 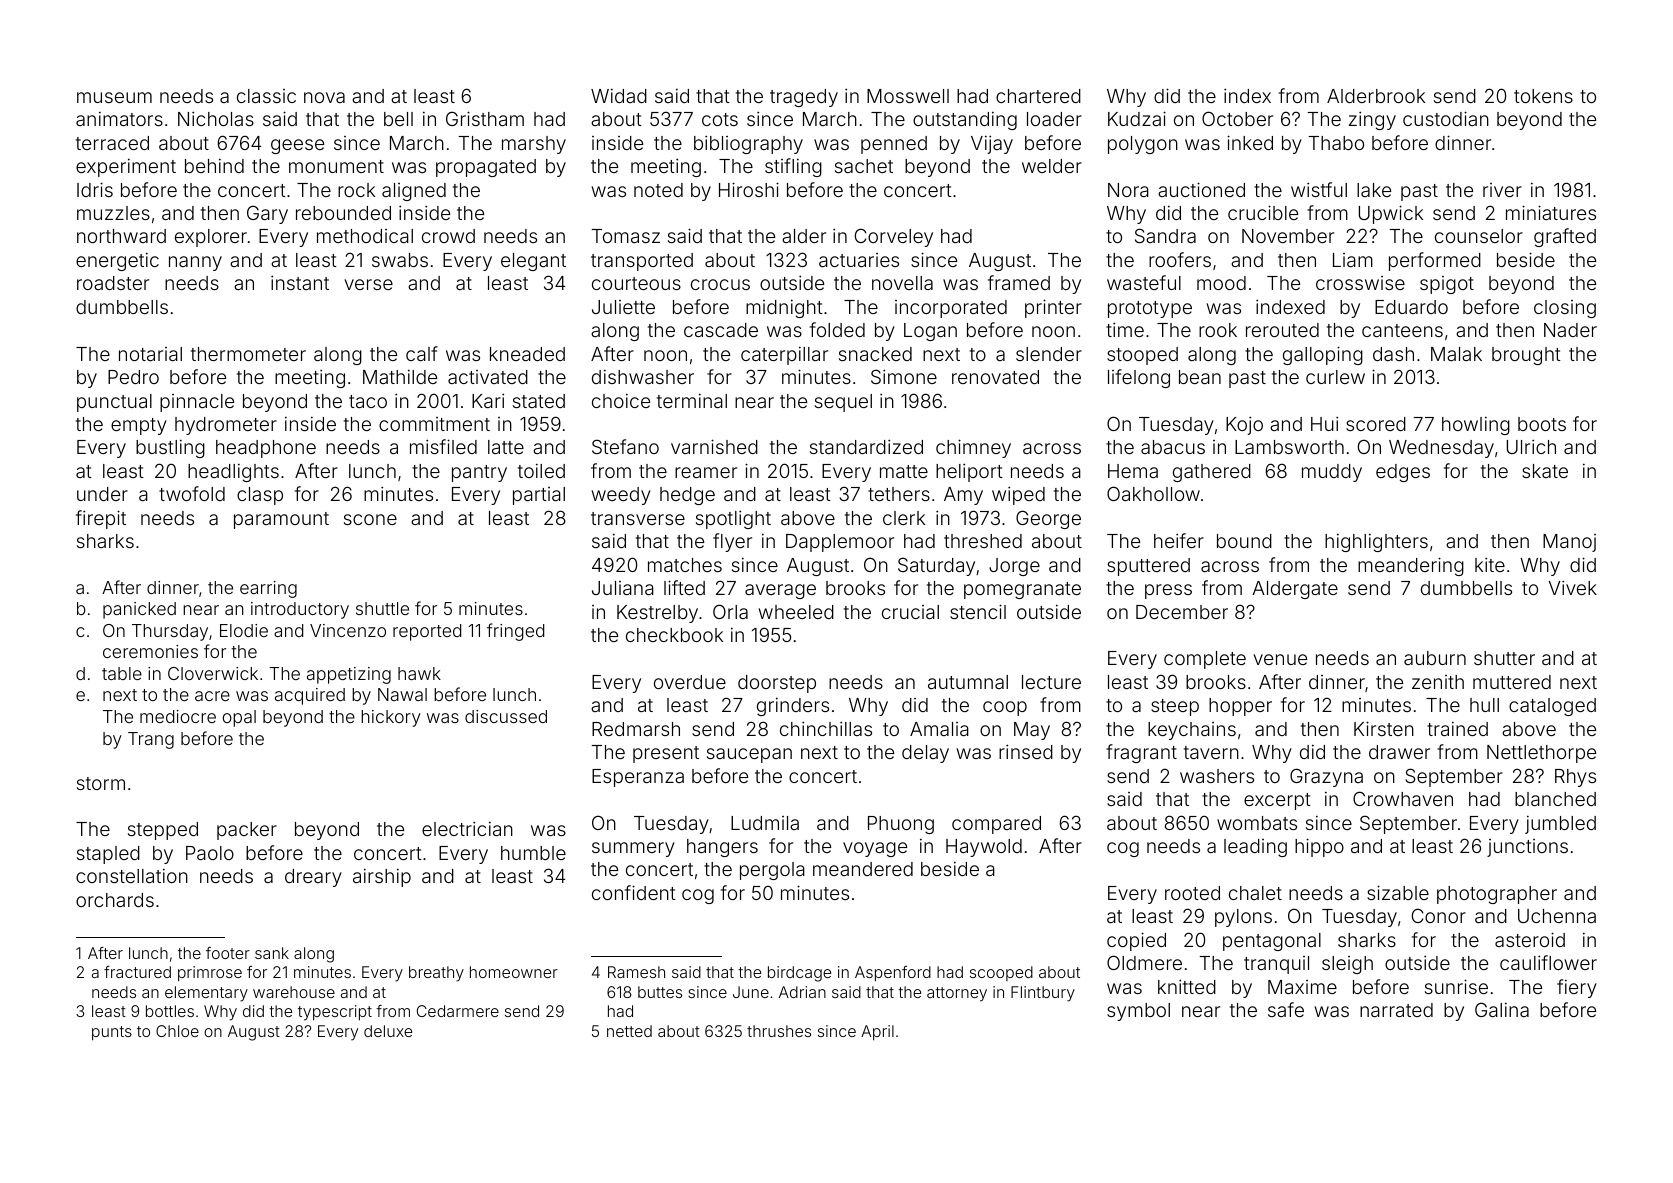 What do you see at coordinates (804, 98) in the page?
I see `tragedy` at bounding box center [804, 98].
